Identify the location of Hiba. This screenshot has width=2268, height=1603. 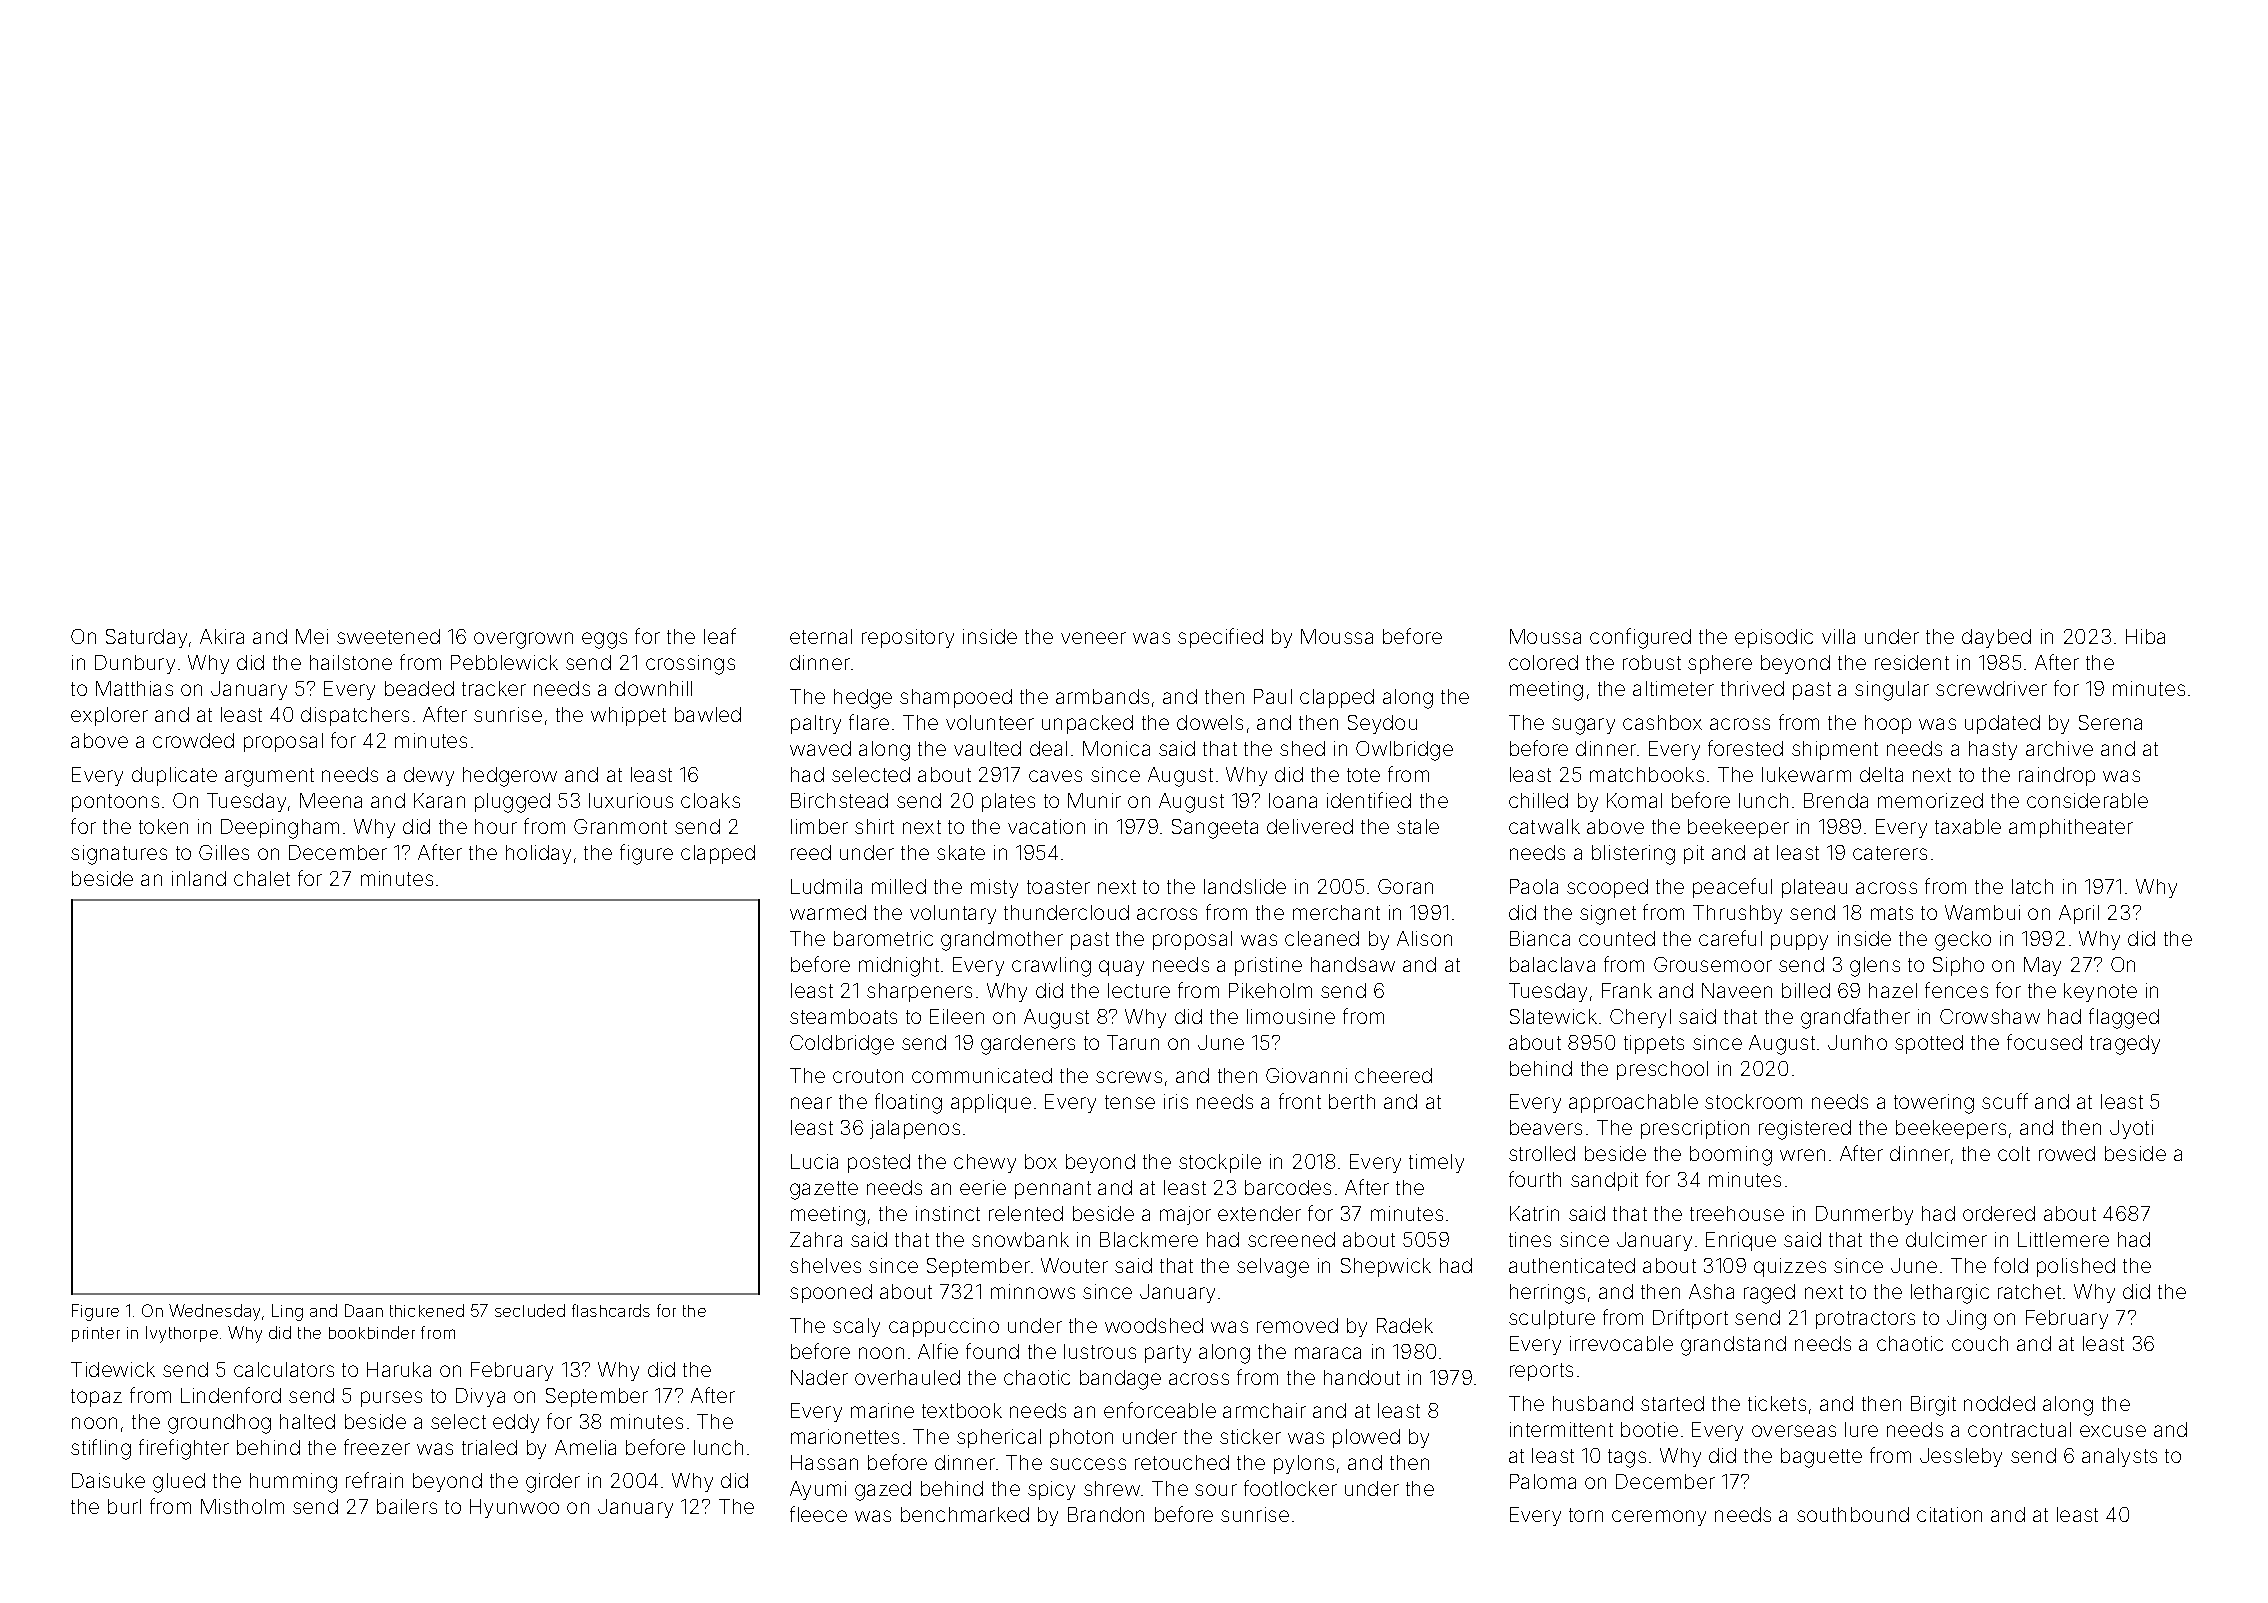
(2145, 636).
